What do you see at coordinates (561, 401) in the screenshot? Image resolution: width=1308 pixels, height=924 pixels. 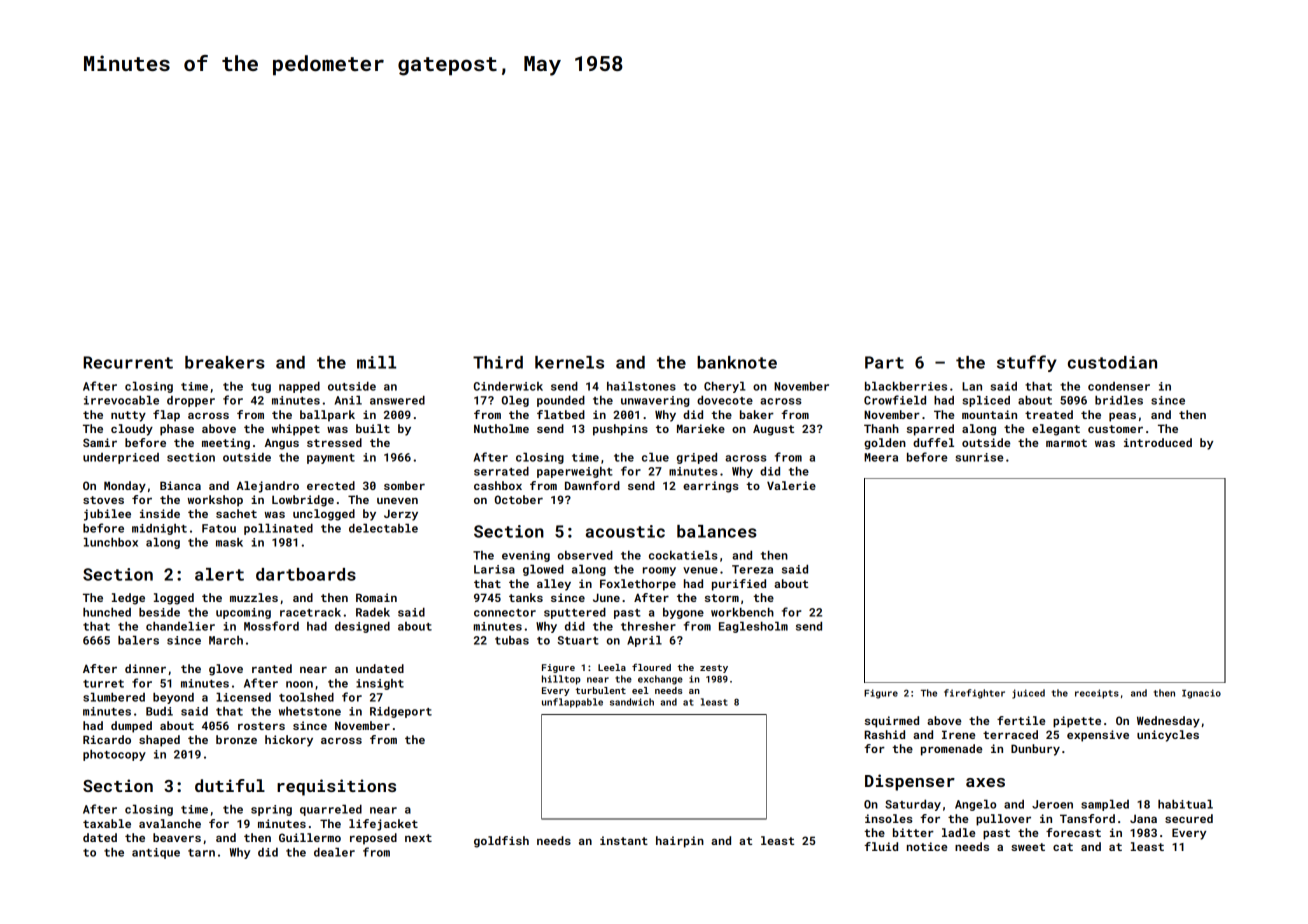 I see `pounded` at bounding box center [561, 401].
